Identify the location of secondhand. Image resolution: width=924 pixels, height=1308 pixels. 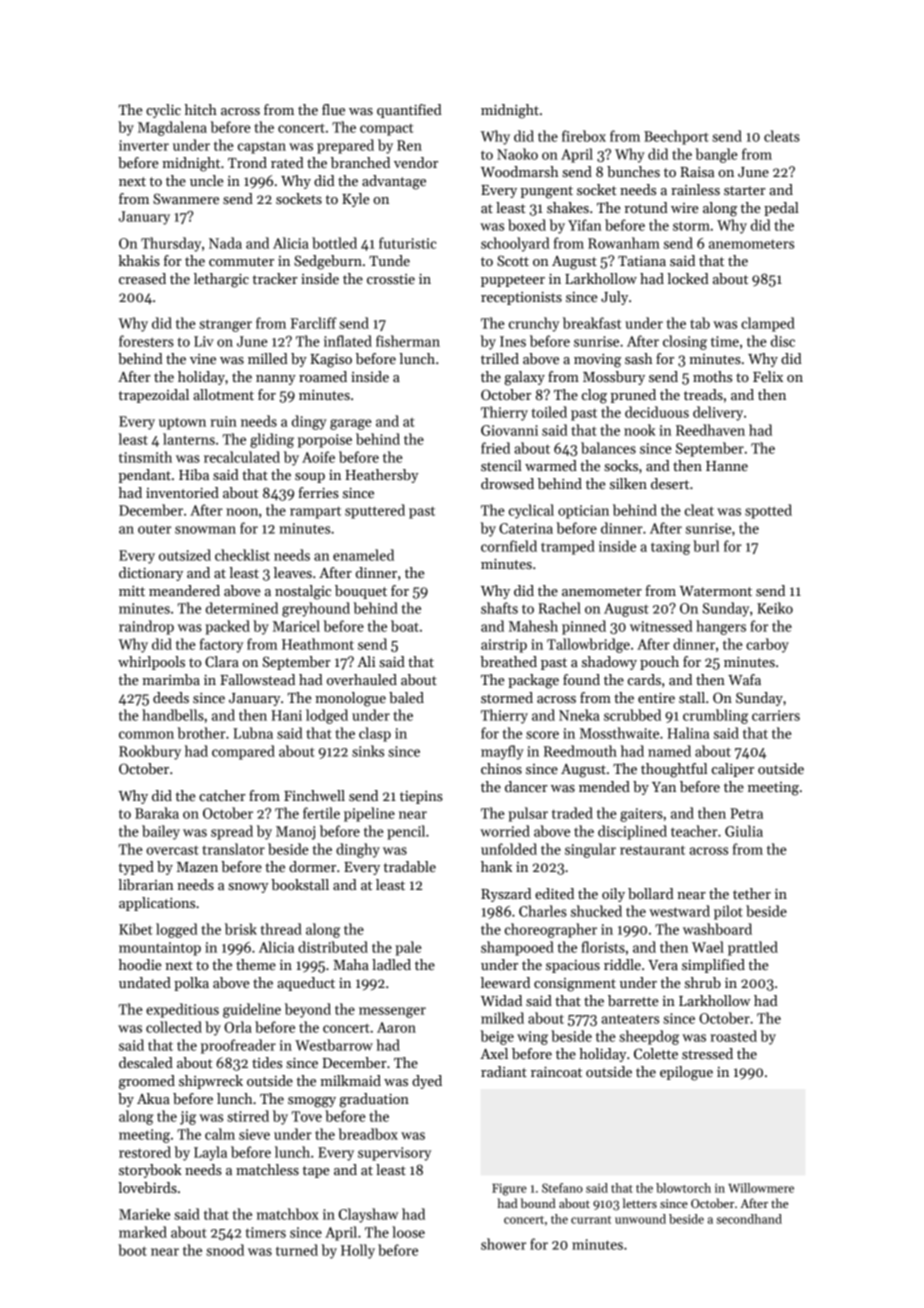
(749, 1219).
